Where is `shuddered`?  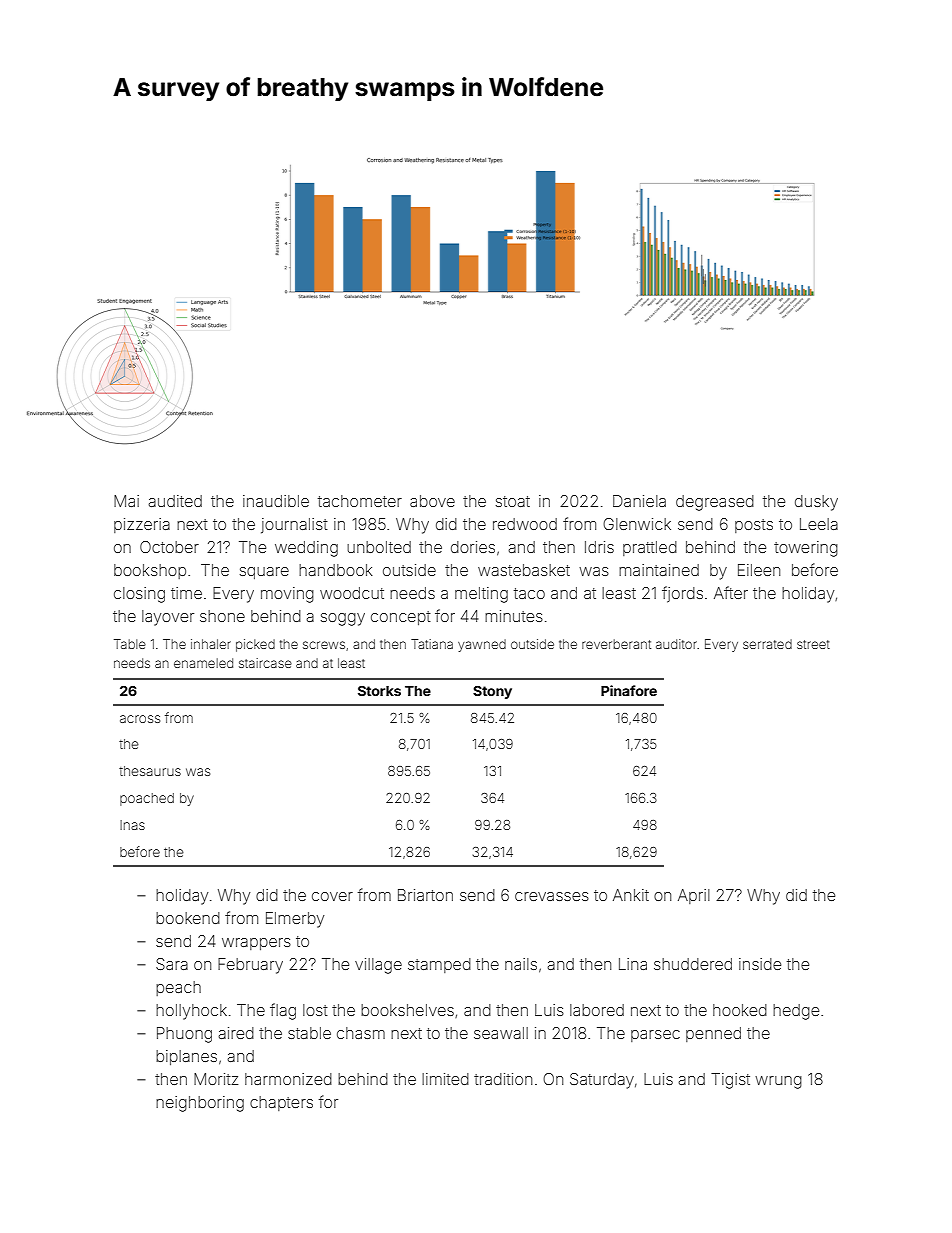 shuddered is located at coordinates (693, 964).
